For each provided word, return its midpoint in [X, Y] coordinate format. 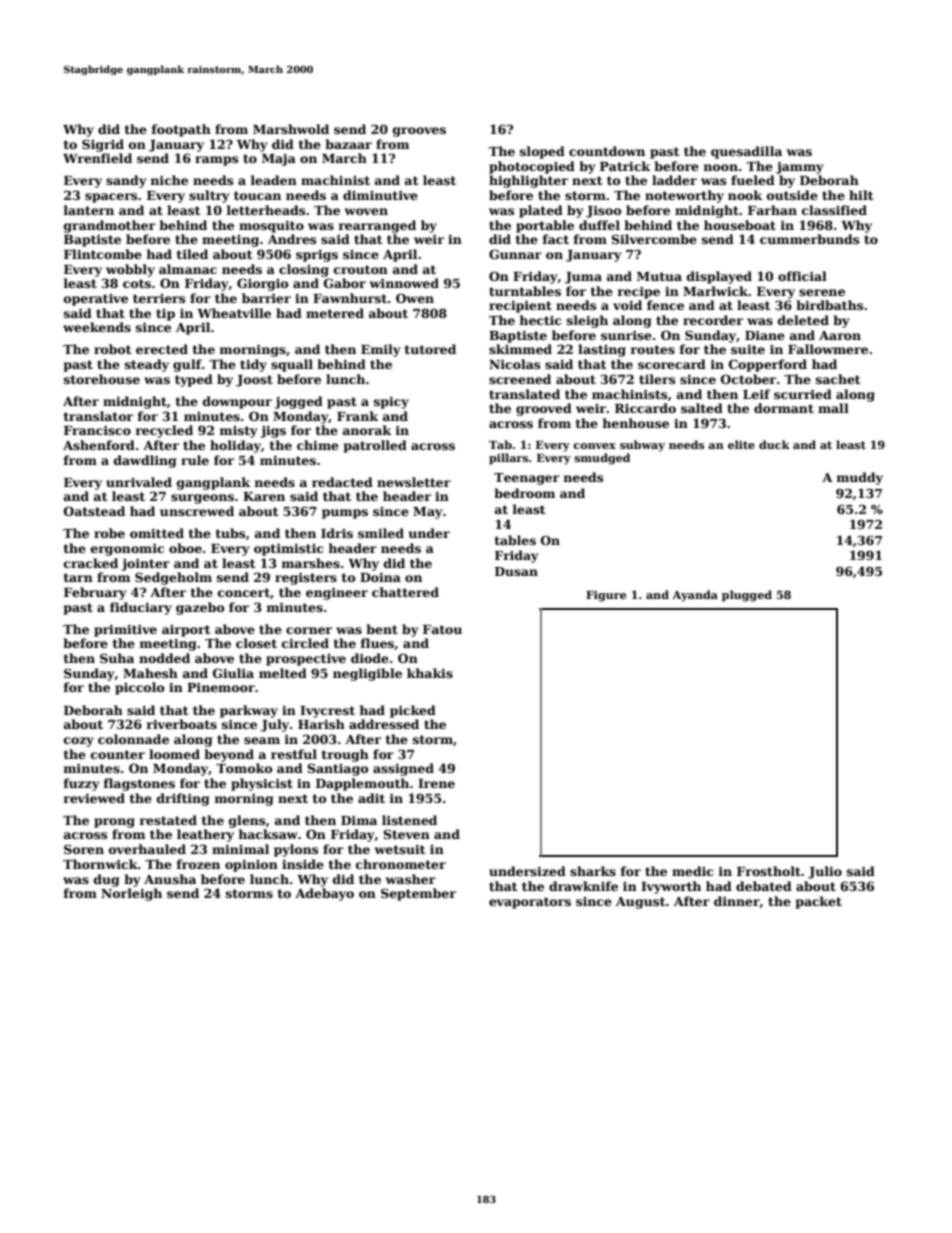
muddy [860, 478]
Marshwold [291, 129]
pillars [508, 459]
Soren [84, 849]
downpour [237, 402]
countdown [607, 151]
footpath [181, 130]
